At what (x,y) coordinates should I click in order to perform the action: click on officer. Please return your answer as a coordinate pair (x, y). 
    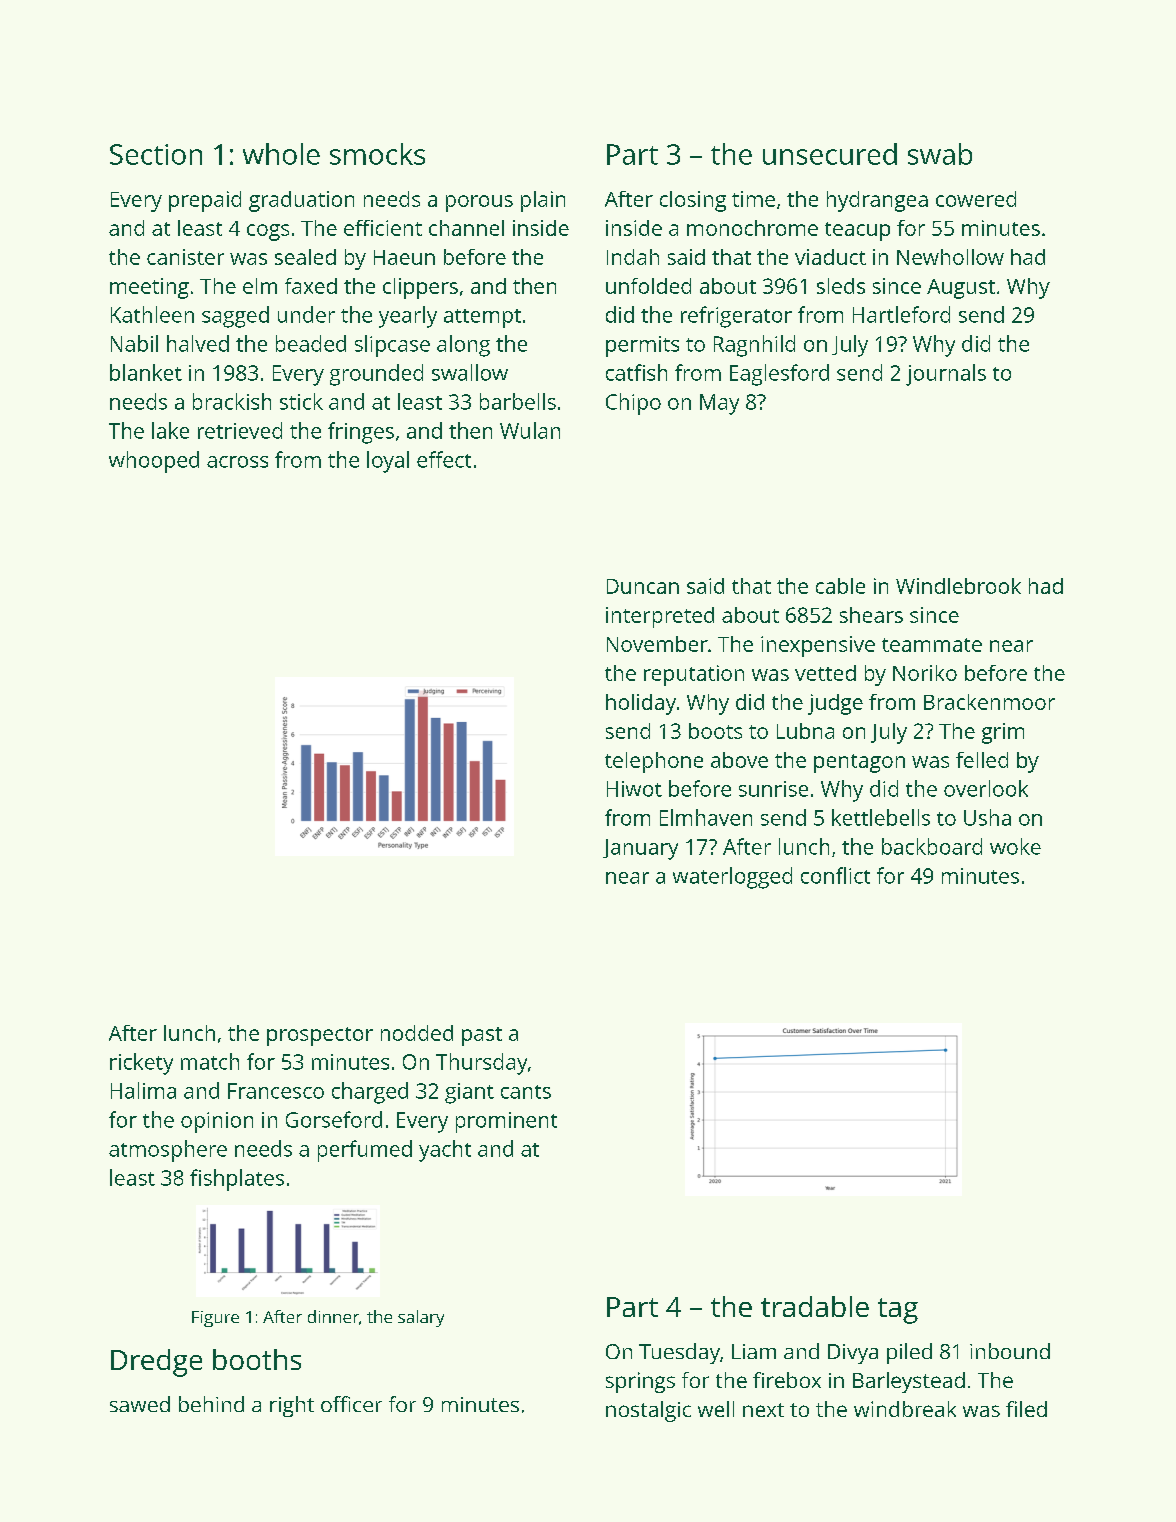
    Looking at the image, I should click on (351, 1404).
